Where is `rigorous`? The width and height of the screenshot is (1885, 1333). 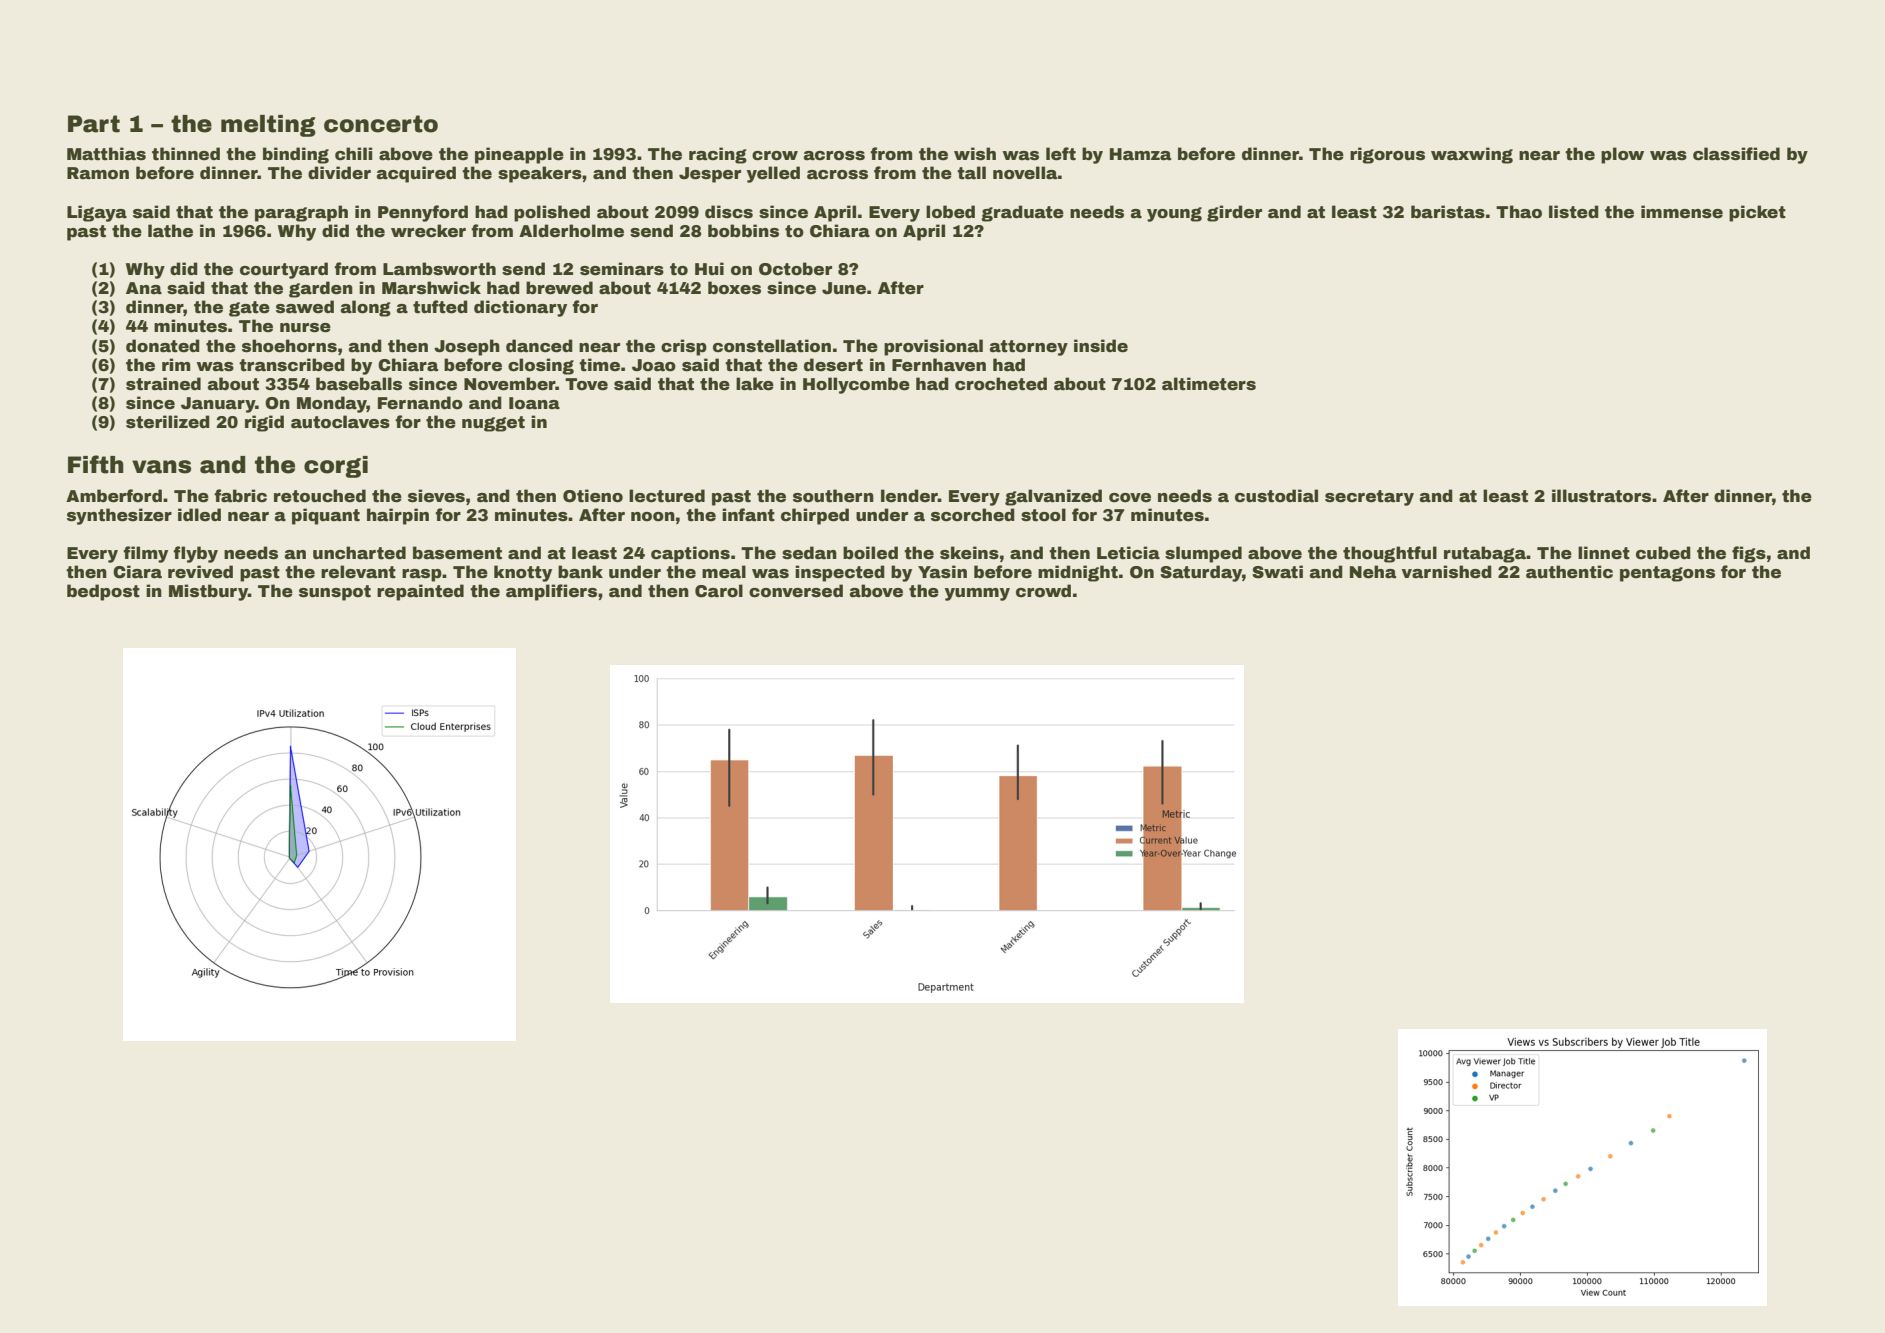
rigorous is located at coordinates (1387, 155).
